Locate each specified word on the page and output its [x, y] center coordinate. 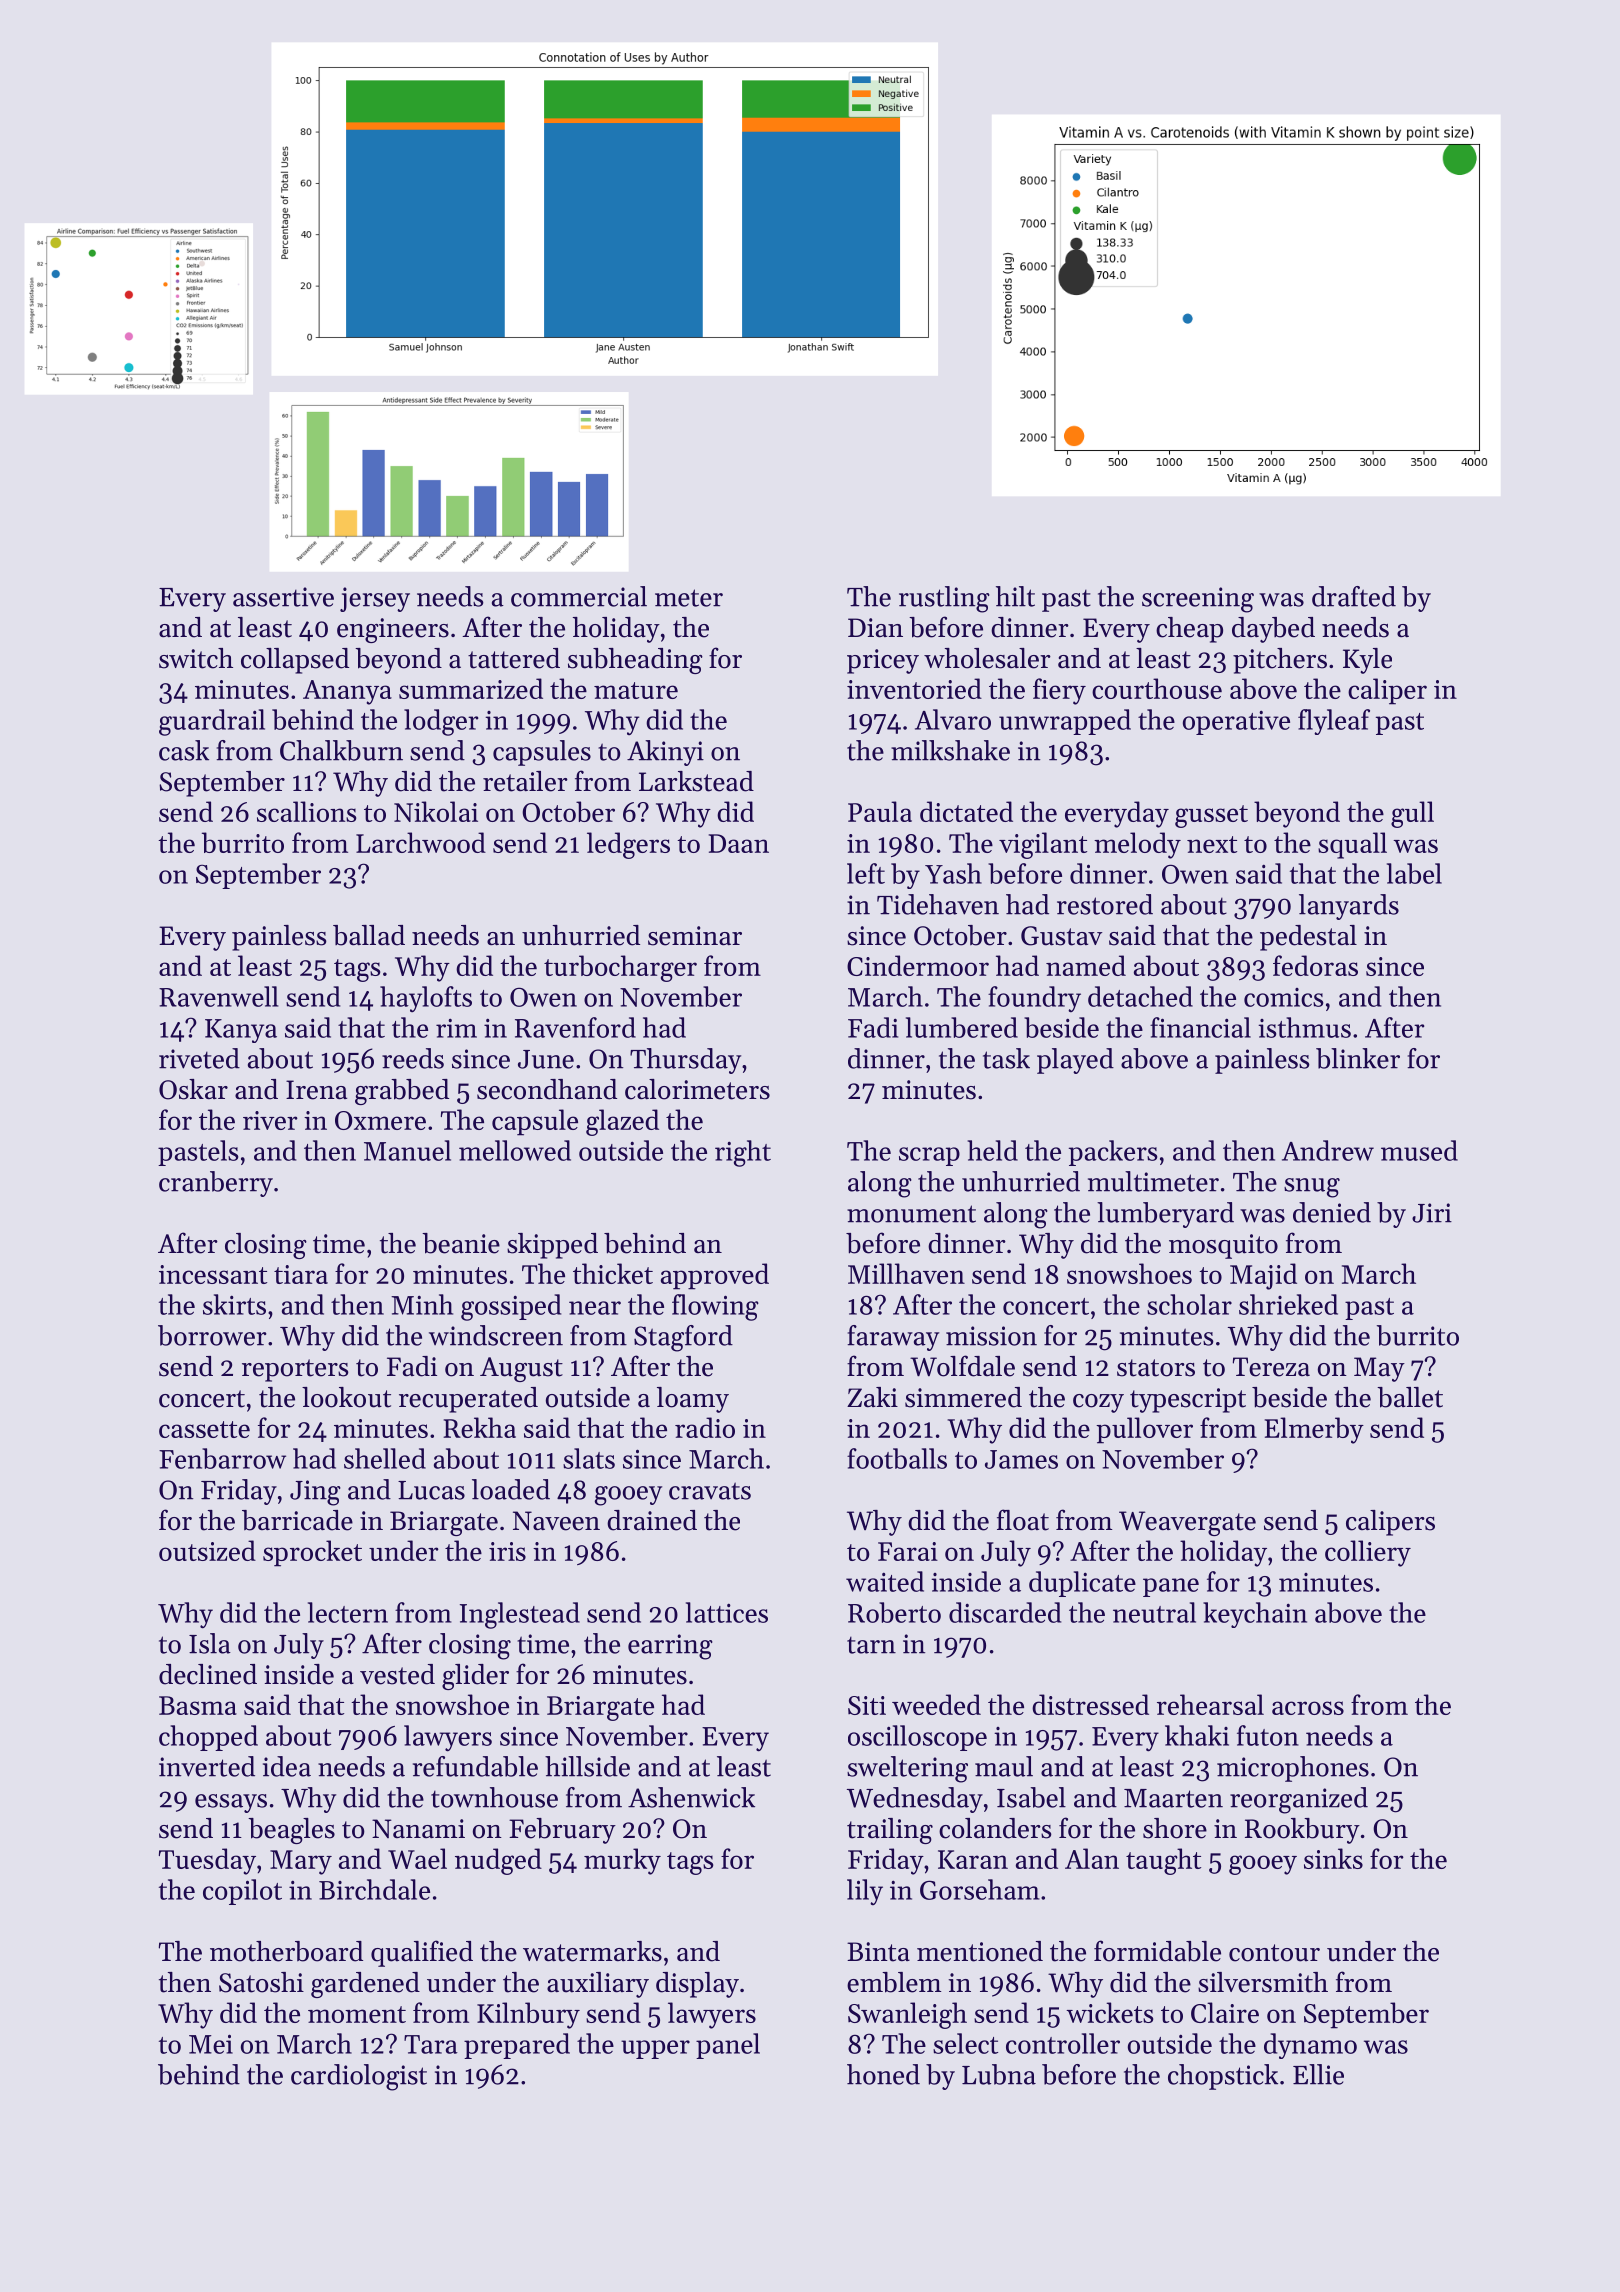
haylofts [426, 999]
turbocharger [620, 968]
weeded [936, 1704]
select [965, 2043]
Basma [198, 1705]
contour [1274, 1953]
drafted [1354, 596]
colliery [1368, 1553]
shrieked [1288, 1304]
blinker [1358, 1058]
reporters [295, 1370]
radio [705, 1427]
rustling [944, 599]
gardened [365, 1985]
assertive [283, 597]
